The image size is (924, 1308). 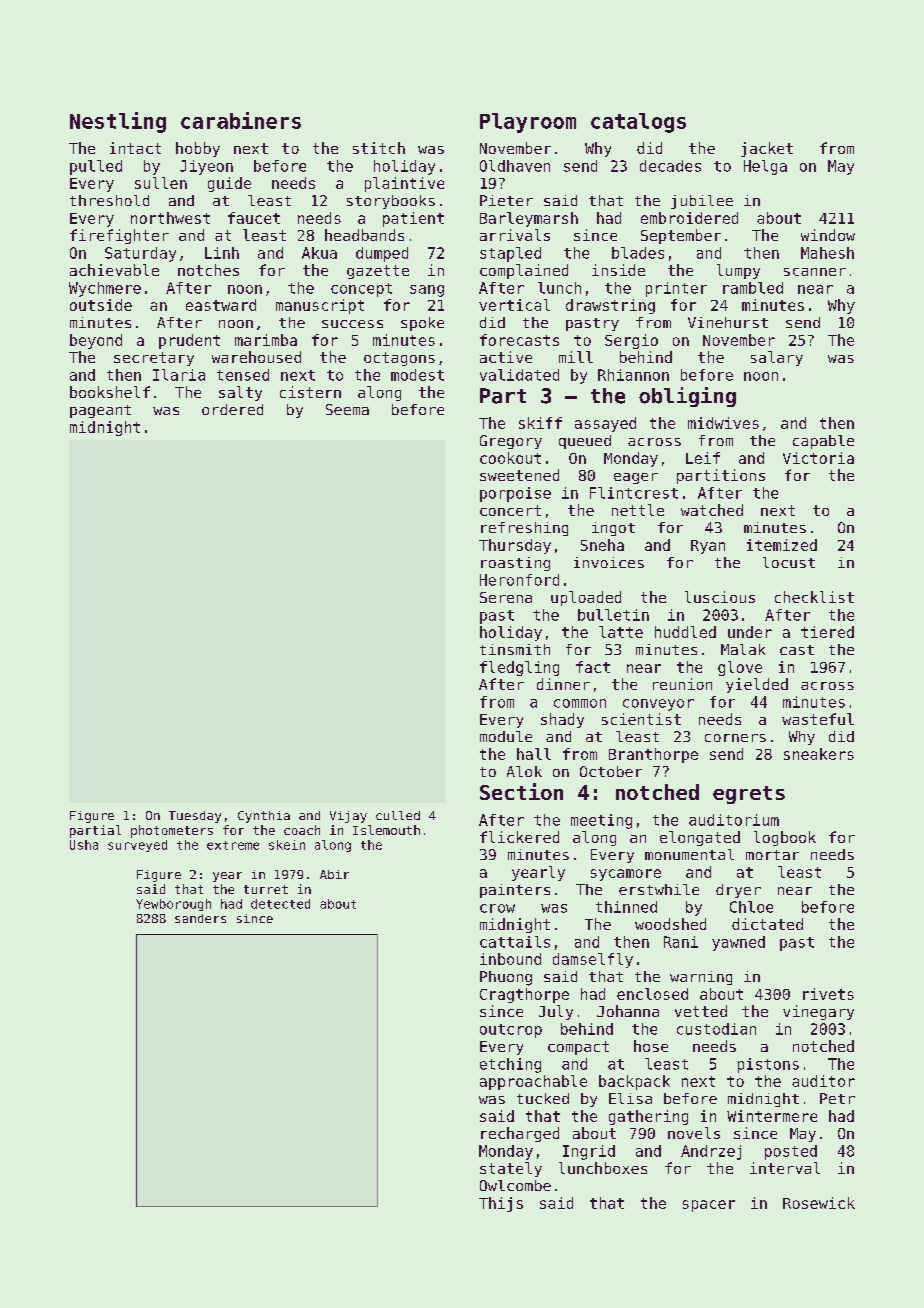 I want to click on Tuesday, so click(x=195, y=817).
